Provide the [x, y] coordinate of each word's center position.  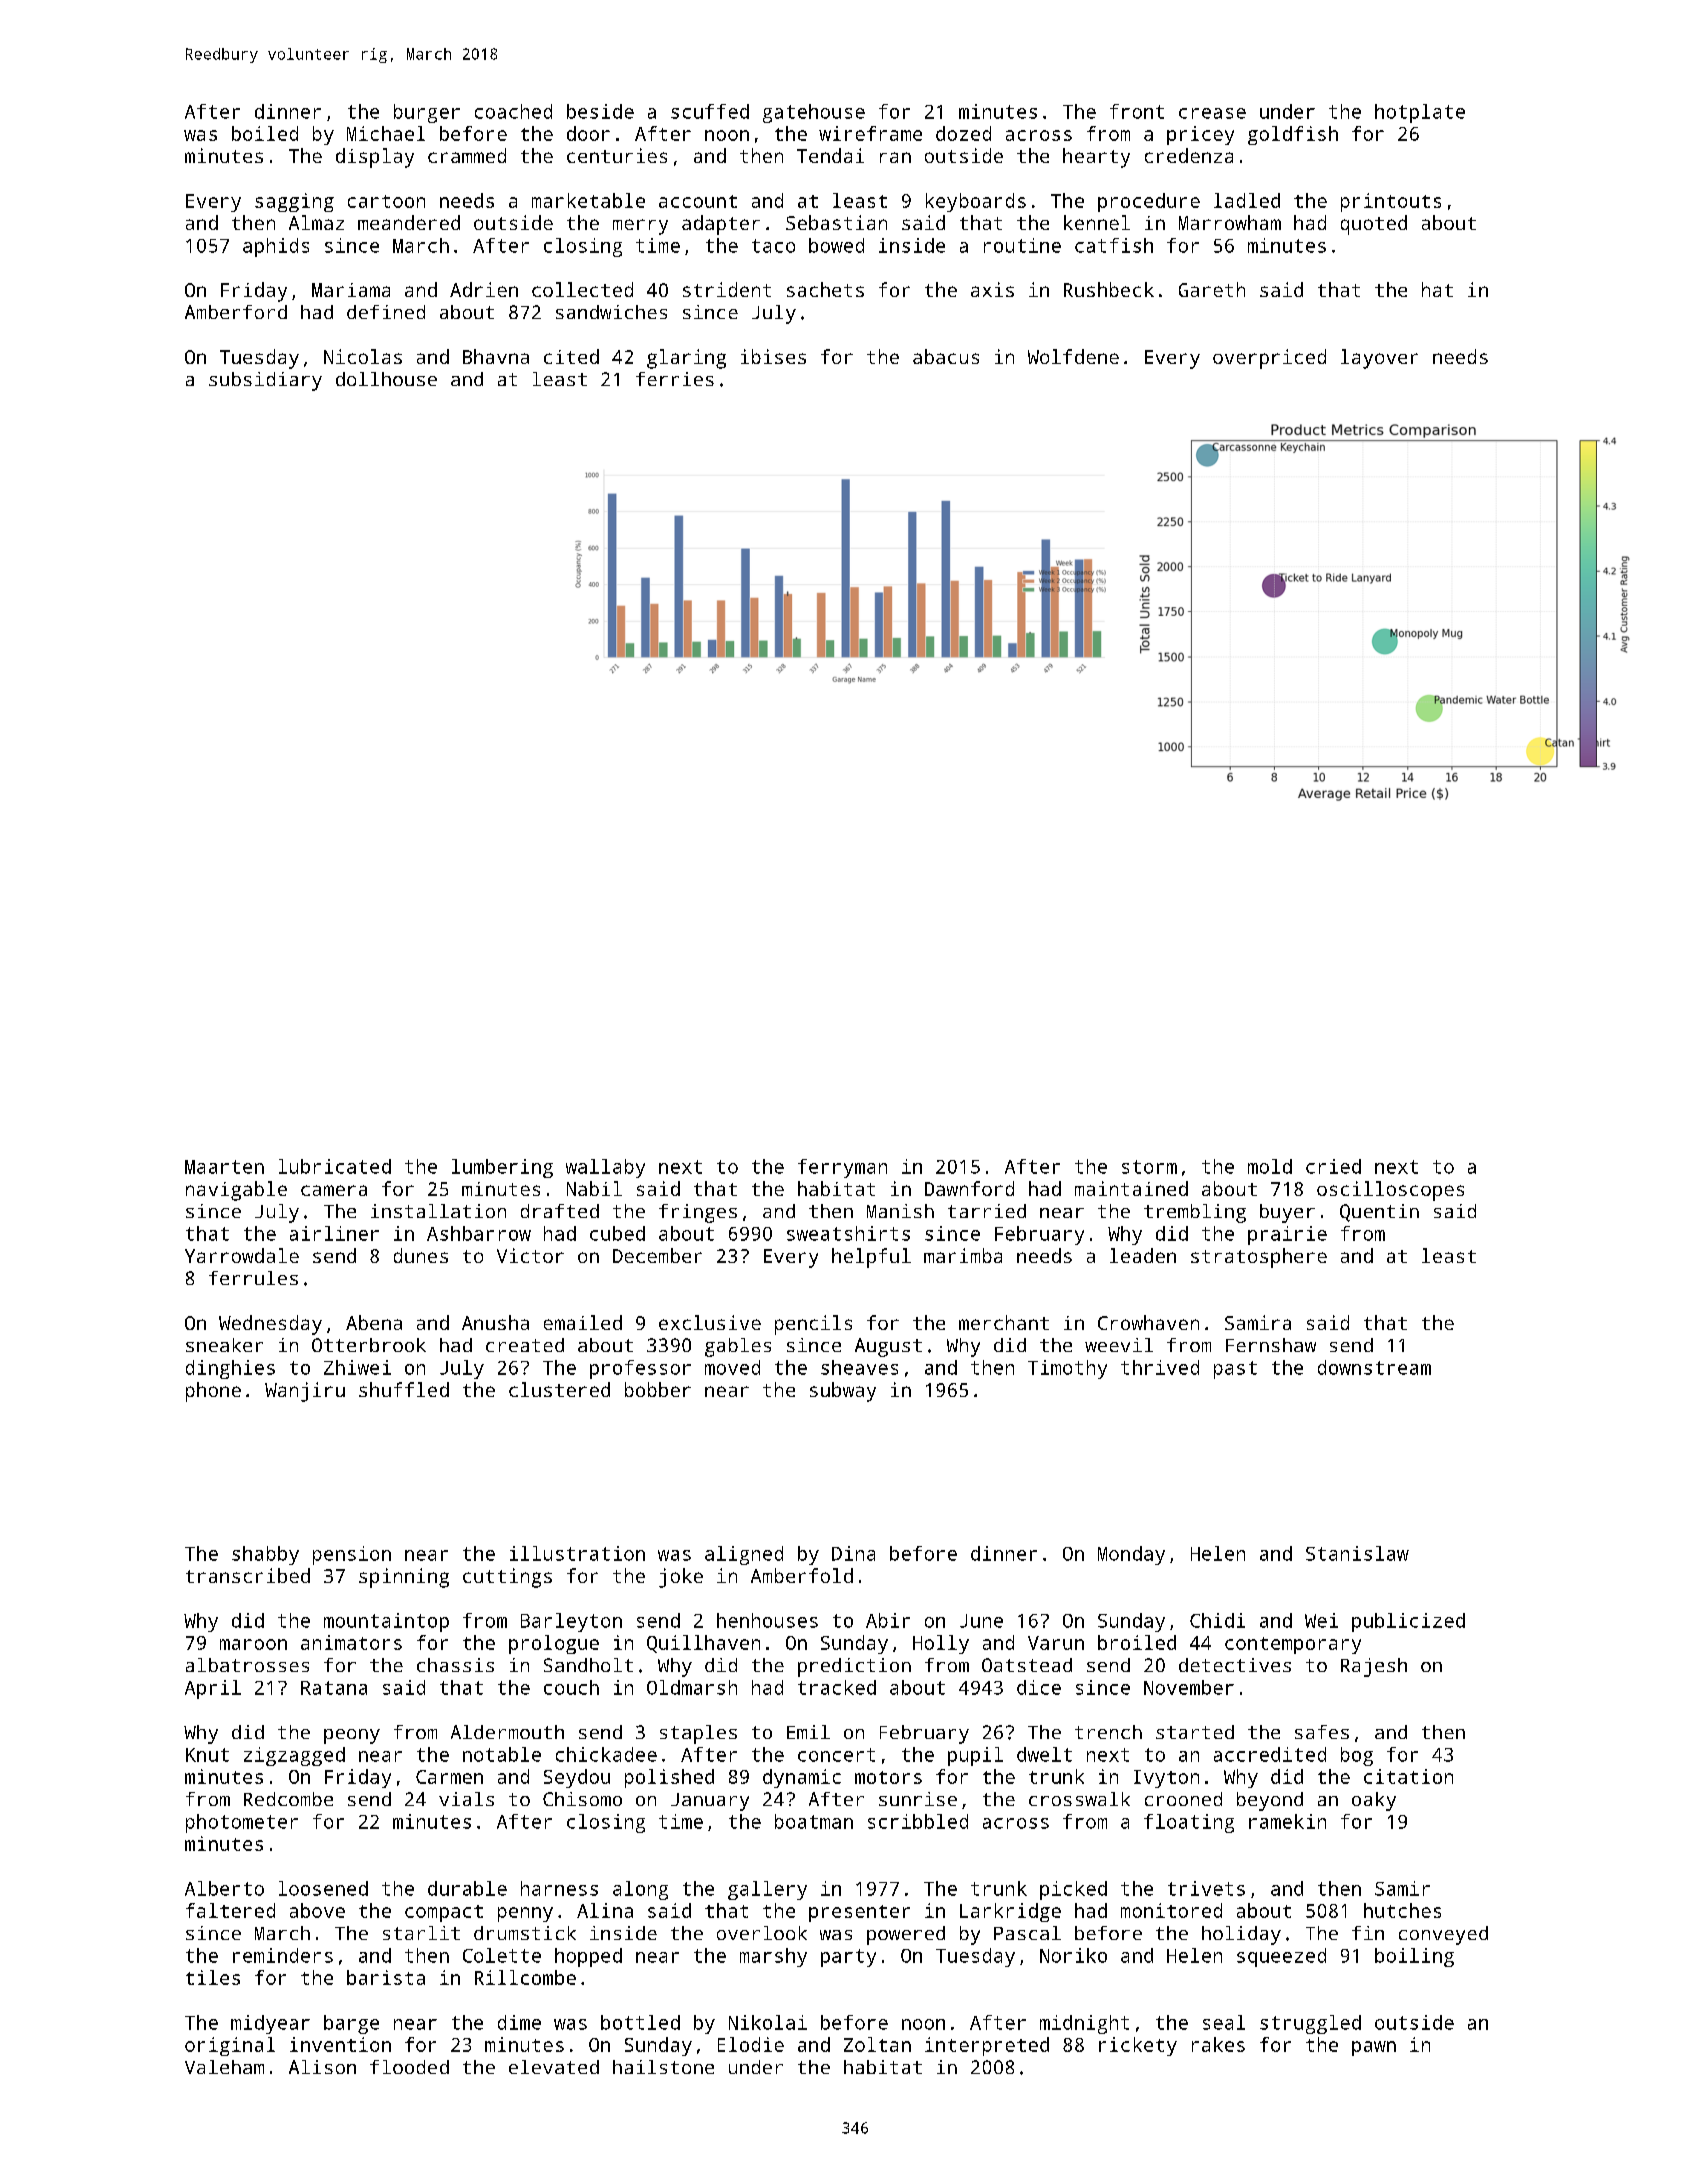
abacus [946, 356]
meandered [409, 222]
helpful [871, 1258]
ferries [675, 379]
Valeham [224, 2067]
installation [438, 1211]
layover [1379, 359]
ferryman [842, 1168]
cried [1333, 1166]
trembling [1195, 1213]
